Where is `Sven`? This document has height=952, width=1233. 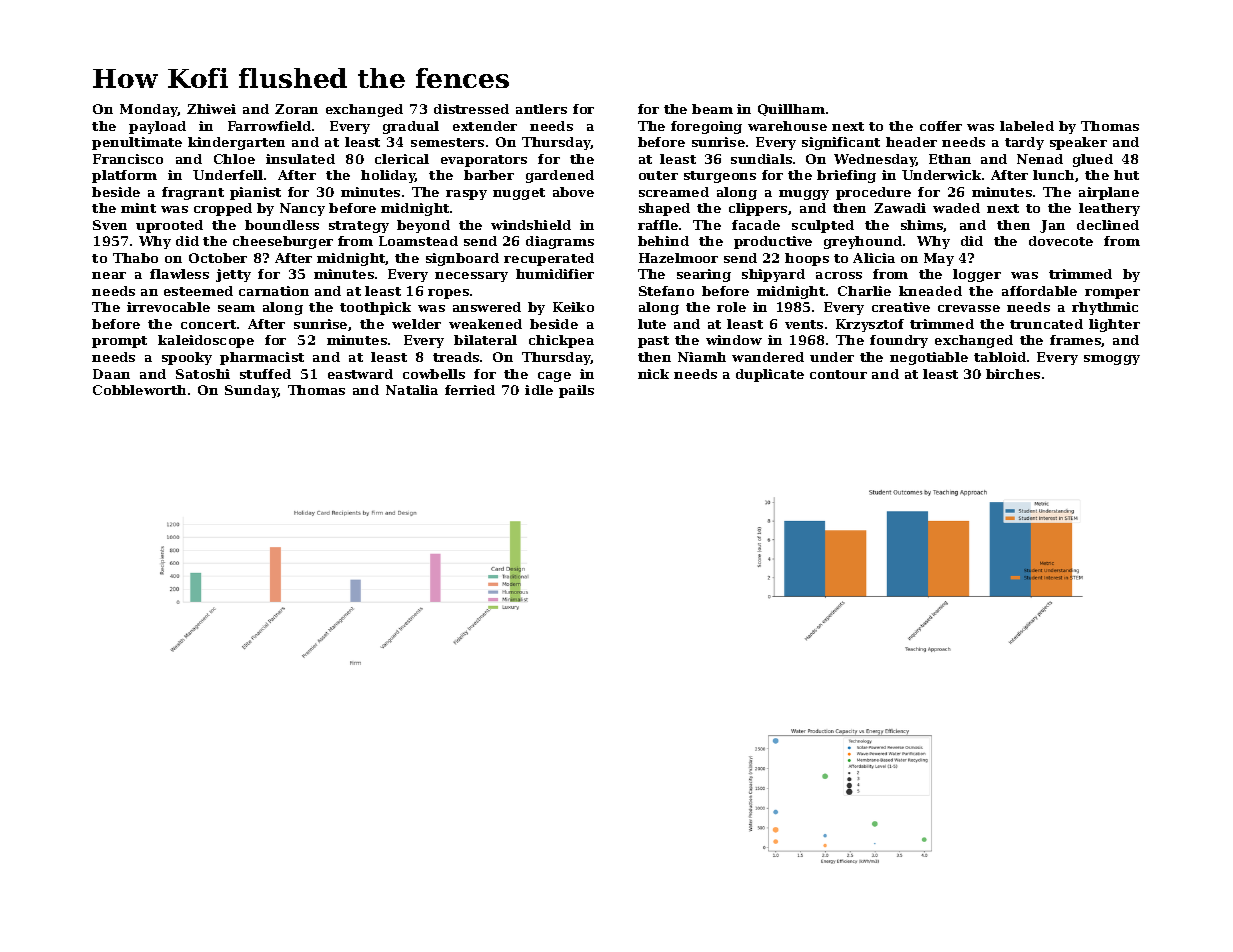 Sven is located at coordinates (110, 225).
